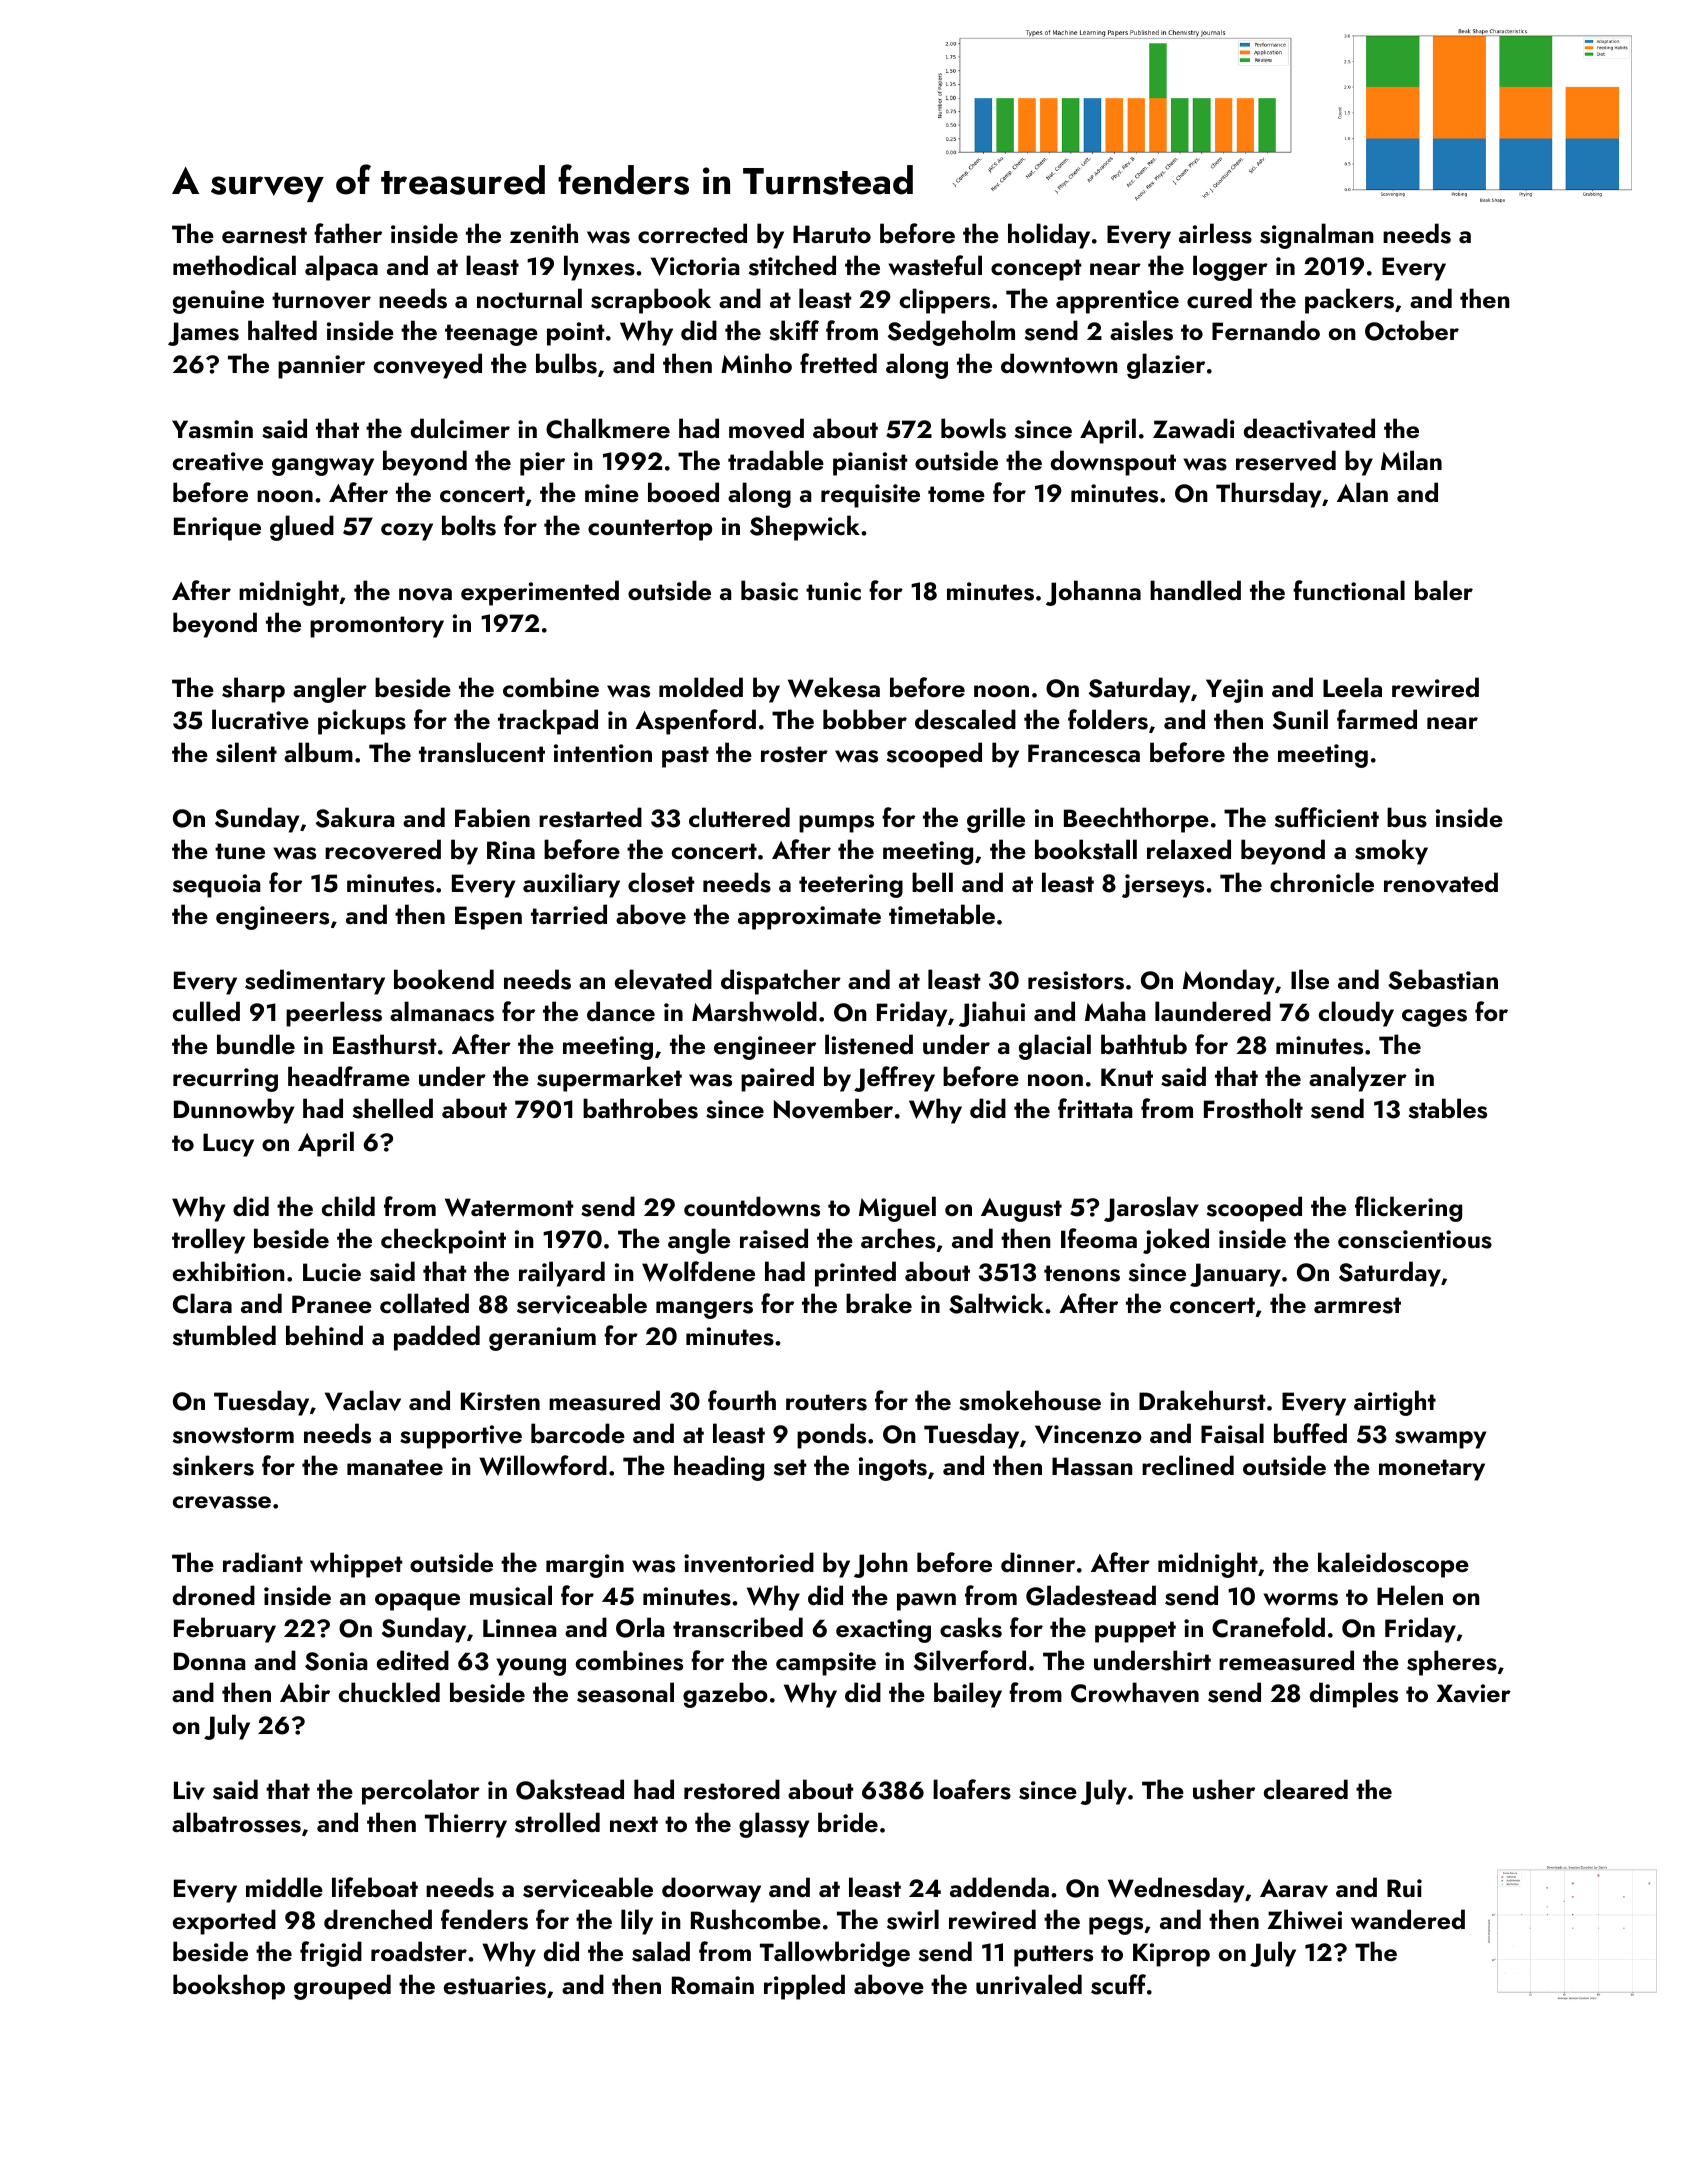 The height and width of the document is (2178, 1683). Describe the element at coordinates (1357, 1305) in the document. I see `armrest` at that location.
